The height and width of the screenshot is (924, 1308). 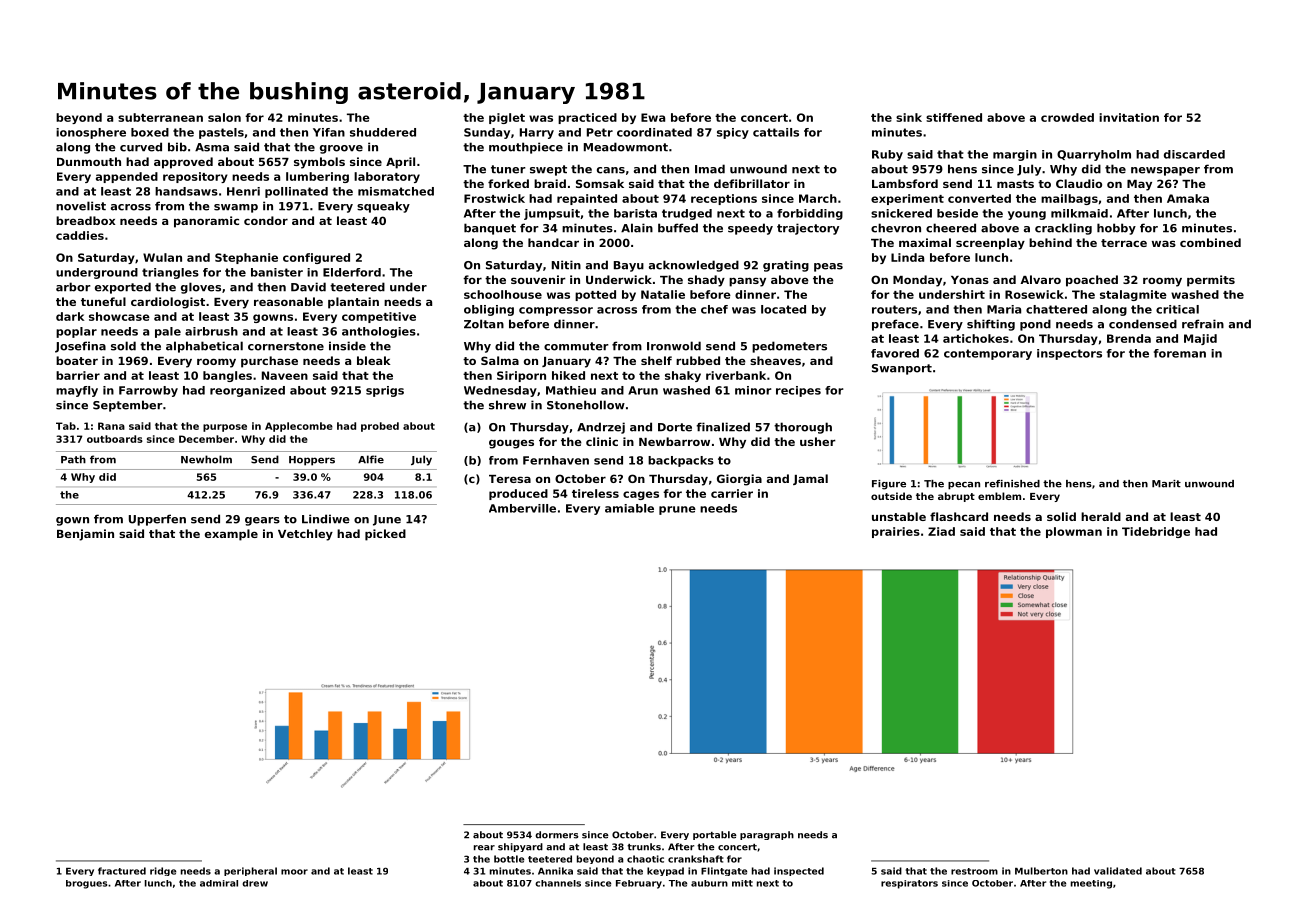 I want to click on dormers, so click(x=557, y=835).
